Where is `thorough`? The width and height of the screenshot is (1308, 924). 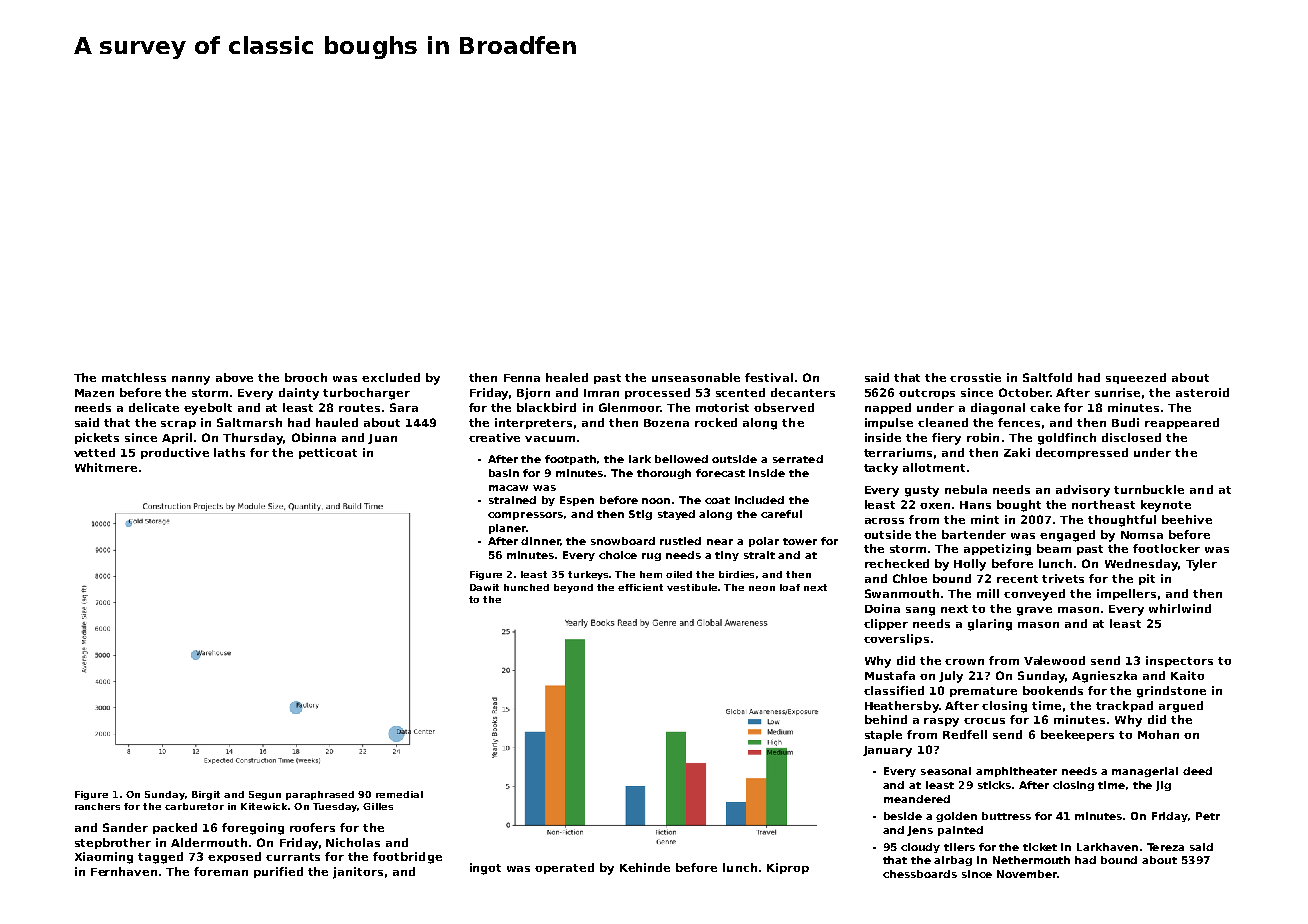
thorough is located at coordinates (664, 474).
